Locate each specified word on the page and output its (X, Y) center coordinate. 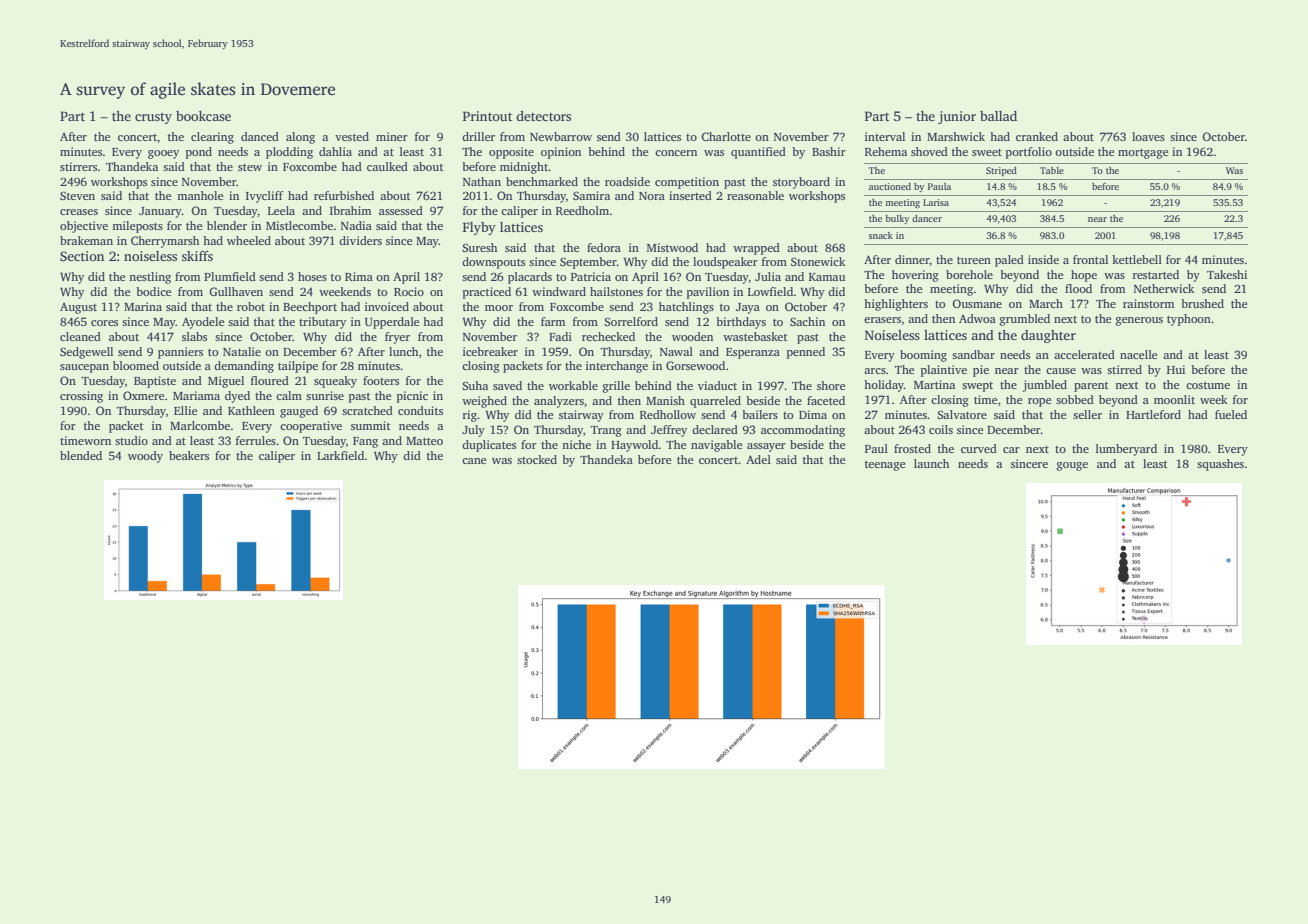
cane (474, 461)
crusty (153, 118)
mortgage (1143, 154)
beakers (189, 455)
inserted (690, 195)
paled (1009, 261)
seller (1087, 414)
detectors (543, 116)
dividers (360, 240)
